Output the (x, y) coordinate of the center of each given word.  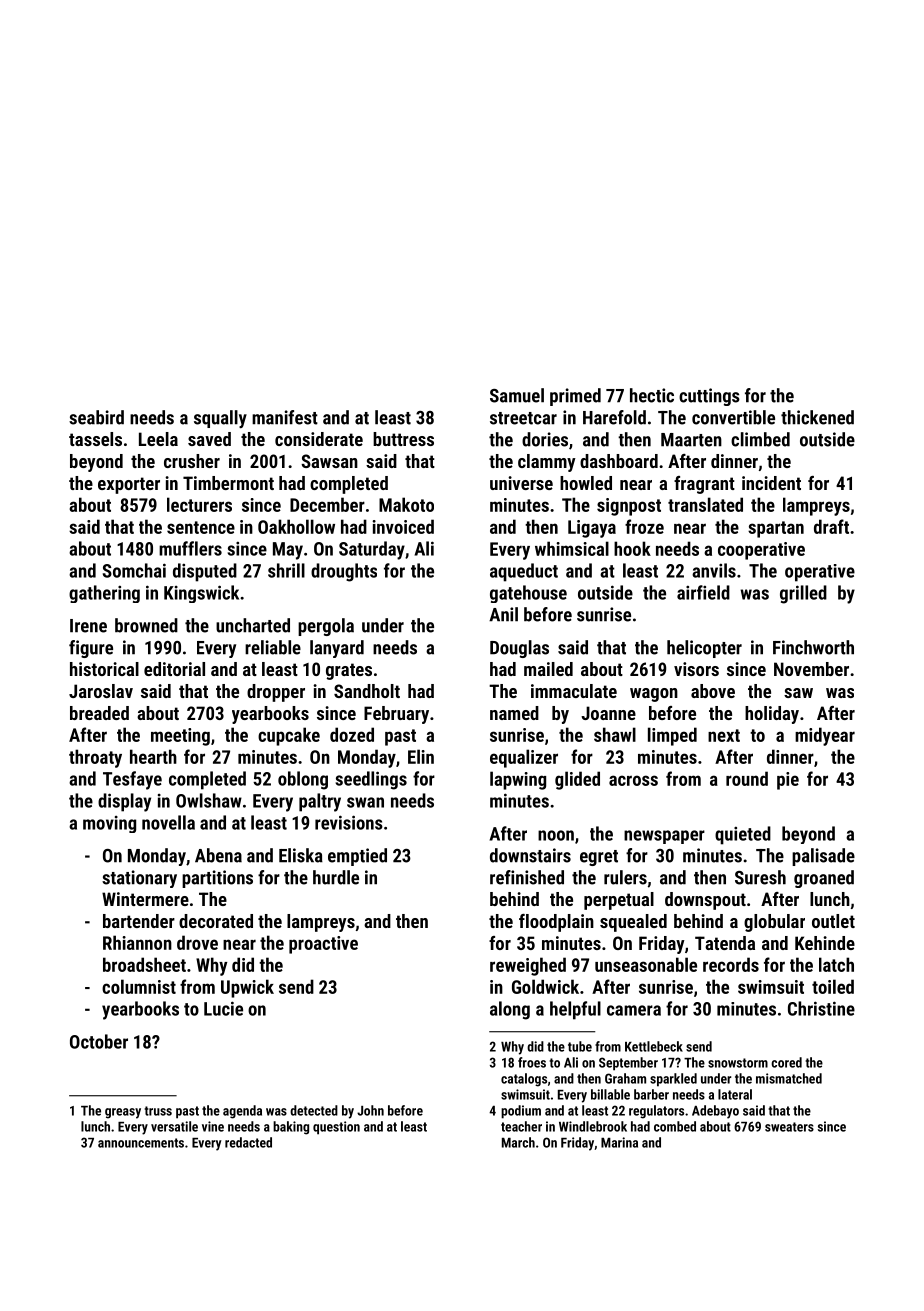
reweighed (528, 966)
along (510, 1010)
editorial (174, 669)
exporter (129, 485)
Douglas (519, 649)
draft (831, 526)
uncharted (253, 625)
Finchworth (813, 647)
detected (314, 1110)
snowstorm (738, 1063)
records (731, 964)
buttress (403, 439)
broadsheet (144, 964)
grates (349, 671)
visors (696, 669)
